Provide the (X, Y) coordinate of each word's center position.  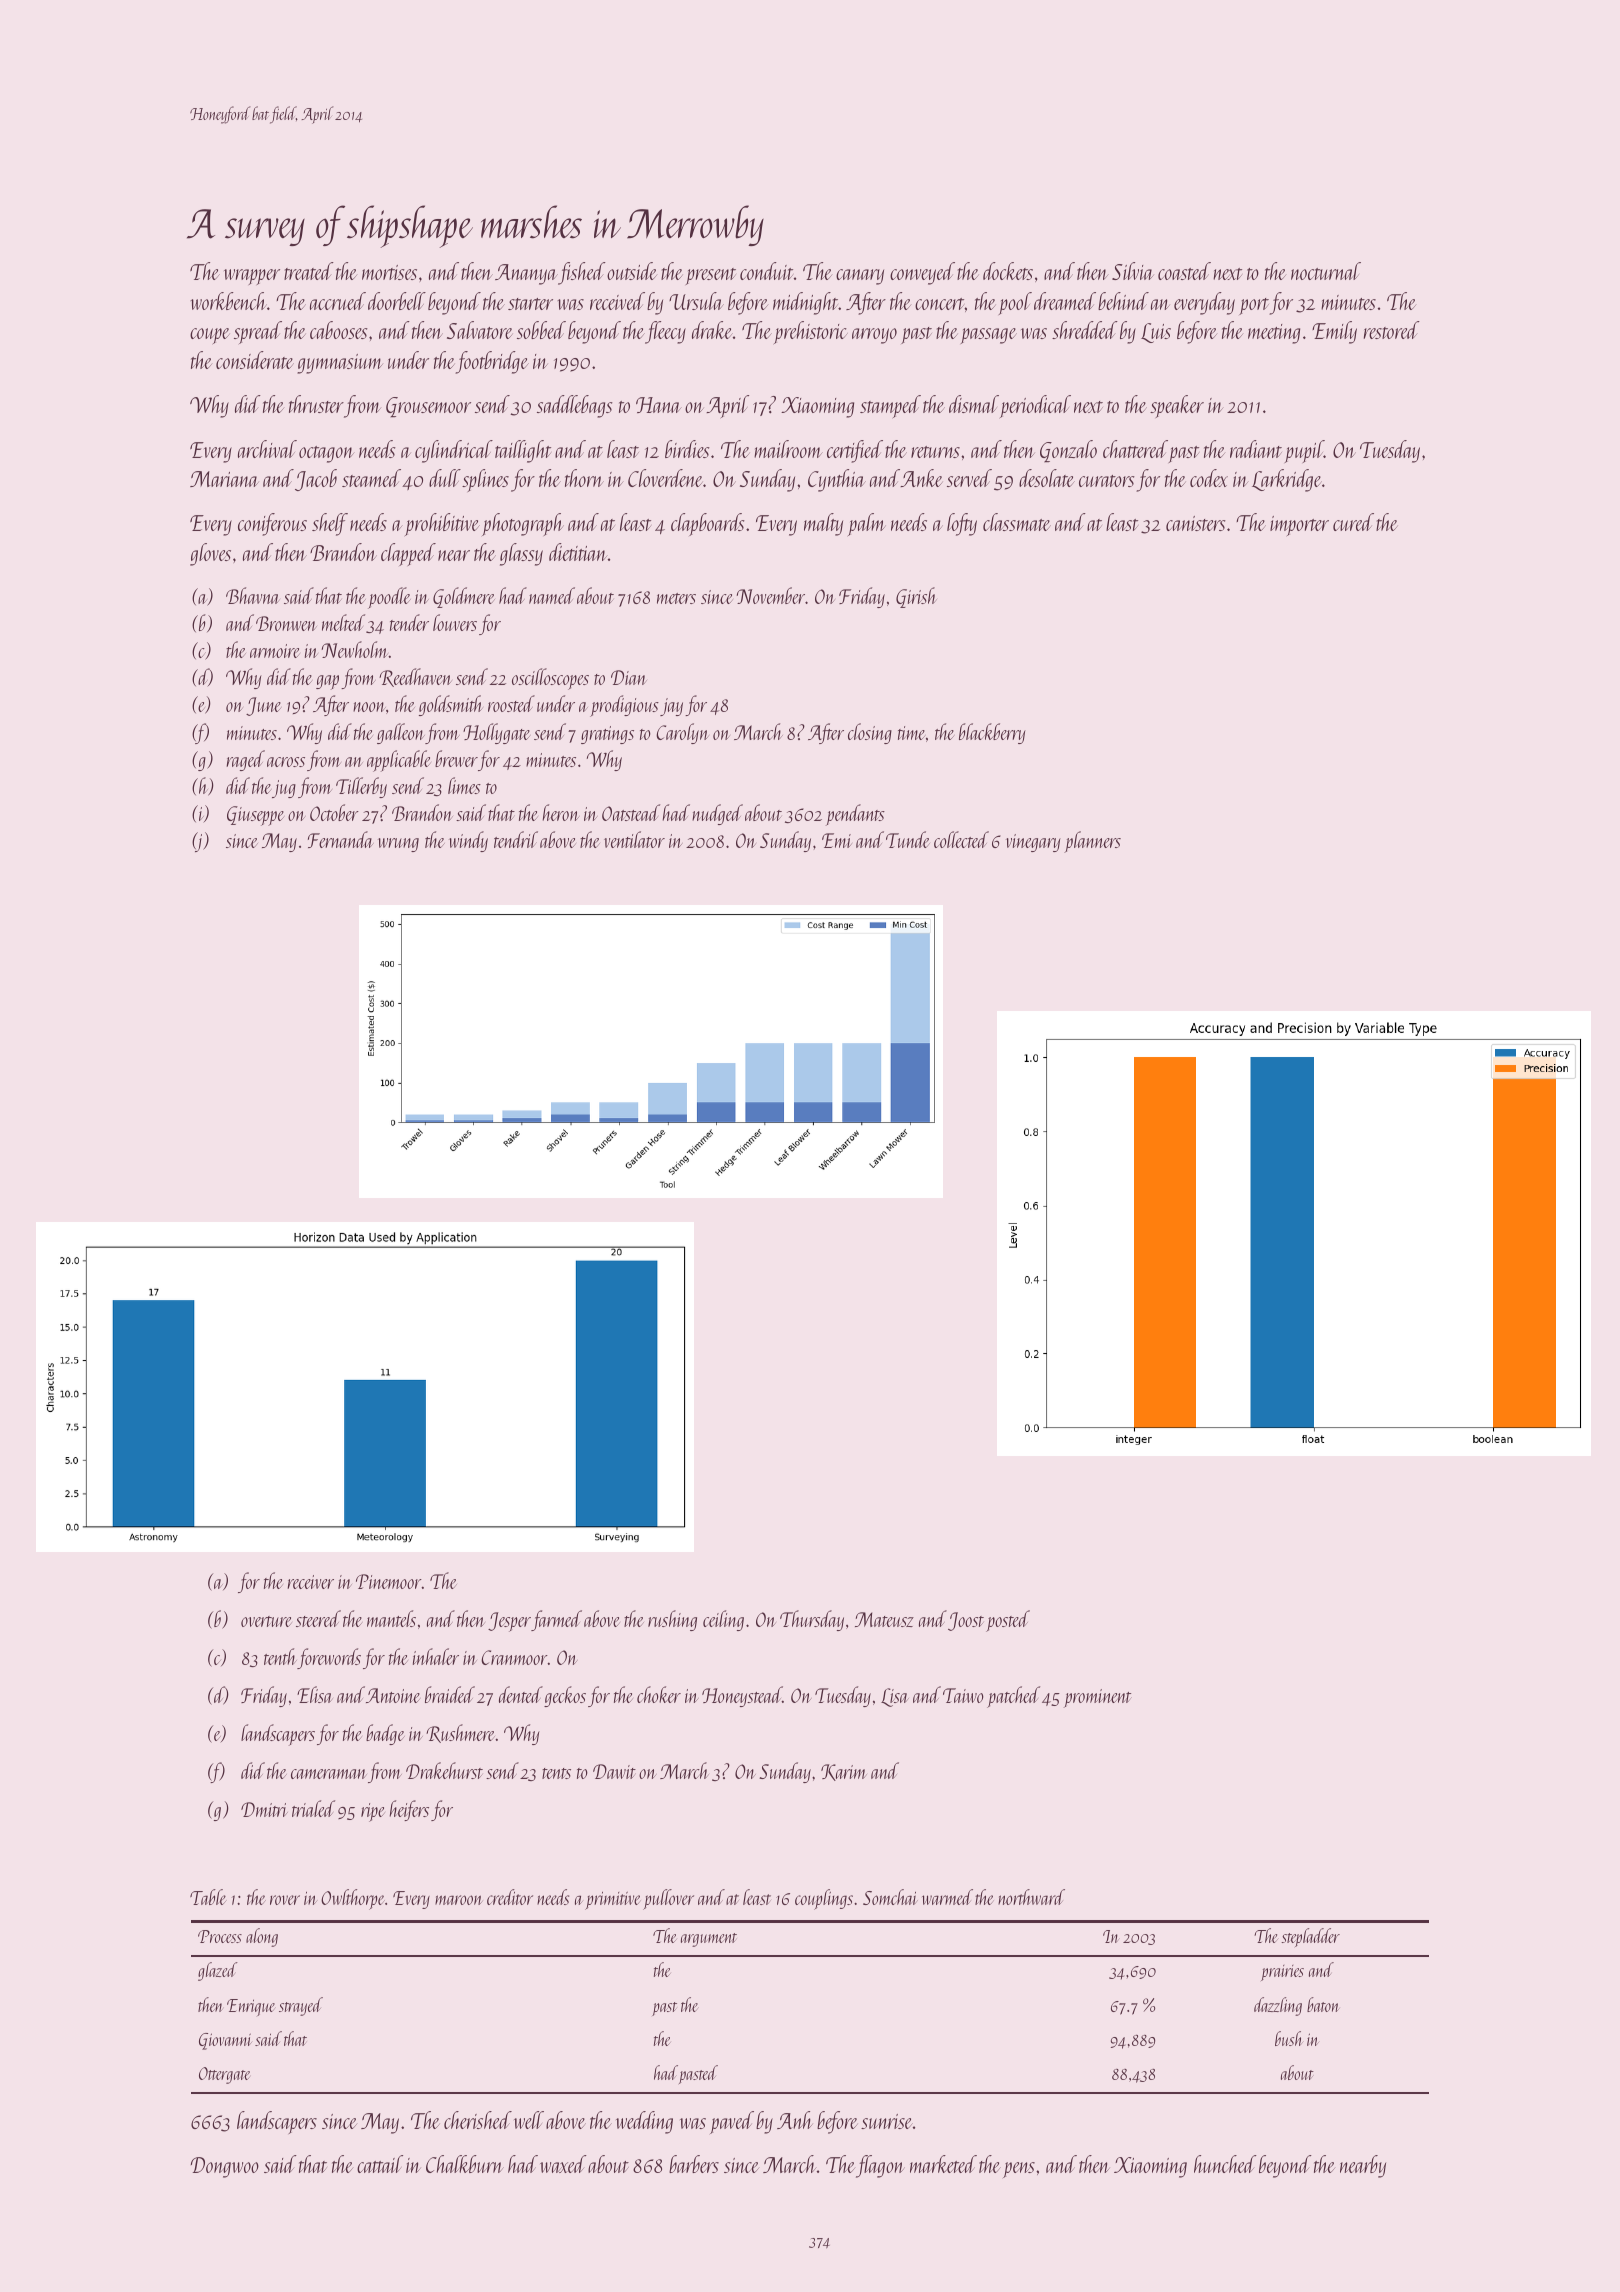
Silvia (1133, 271)
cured (1353, 522)
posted (1008, 1621)
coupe (210, 336)
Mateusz (884, 1619)
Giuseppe (255, 816)
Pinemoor (389, 1581)
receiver (310, 1582)
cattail (380, 2164)
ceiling (723, 1620)
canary (860, 277)
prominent (1098, 1698)
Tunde (908, 839)
